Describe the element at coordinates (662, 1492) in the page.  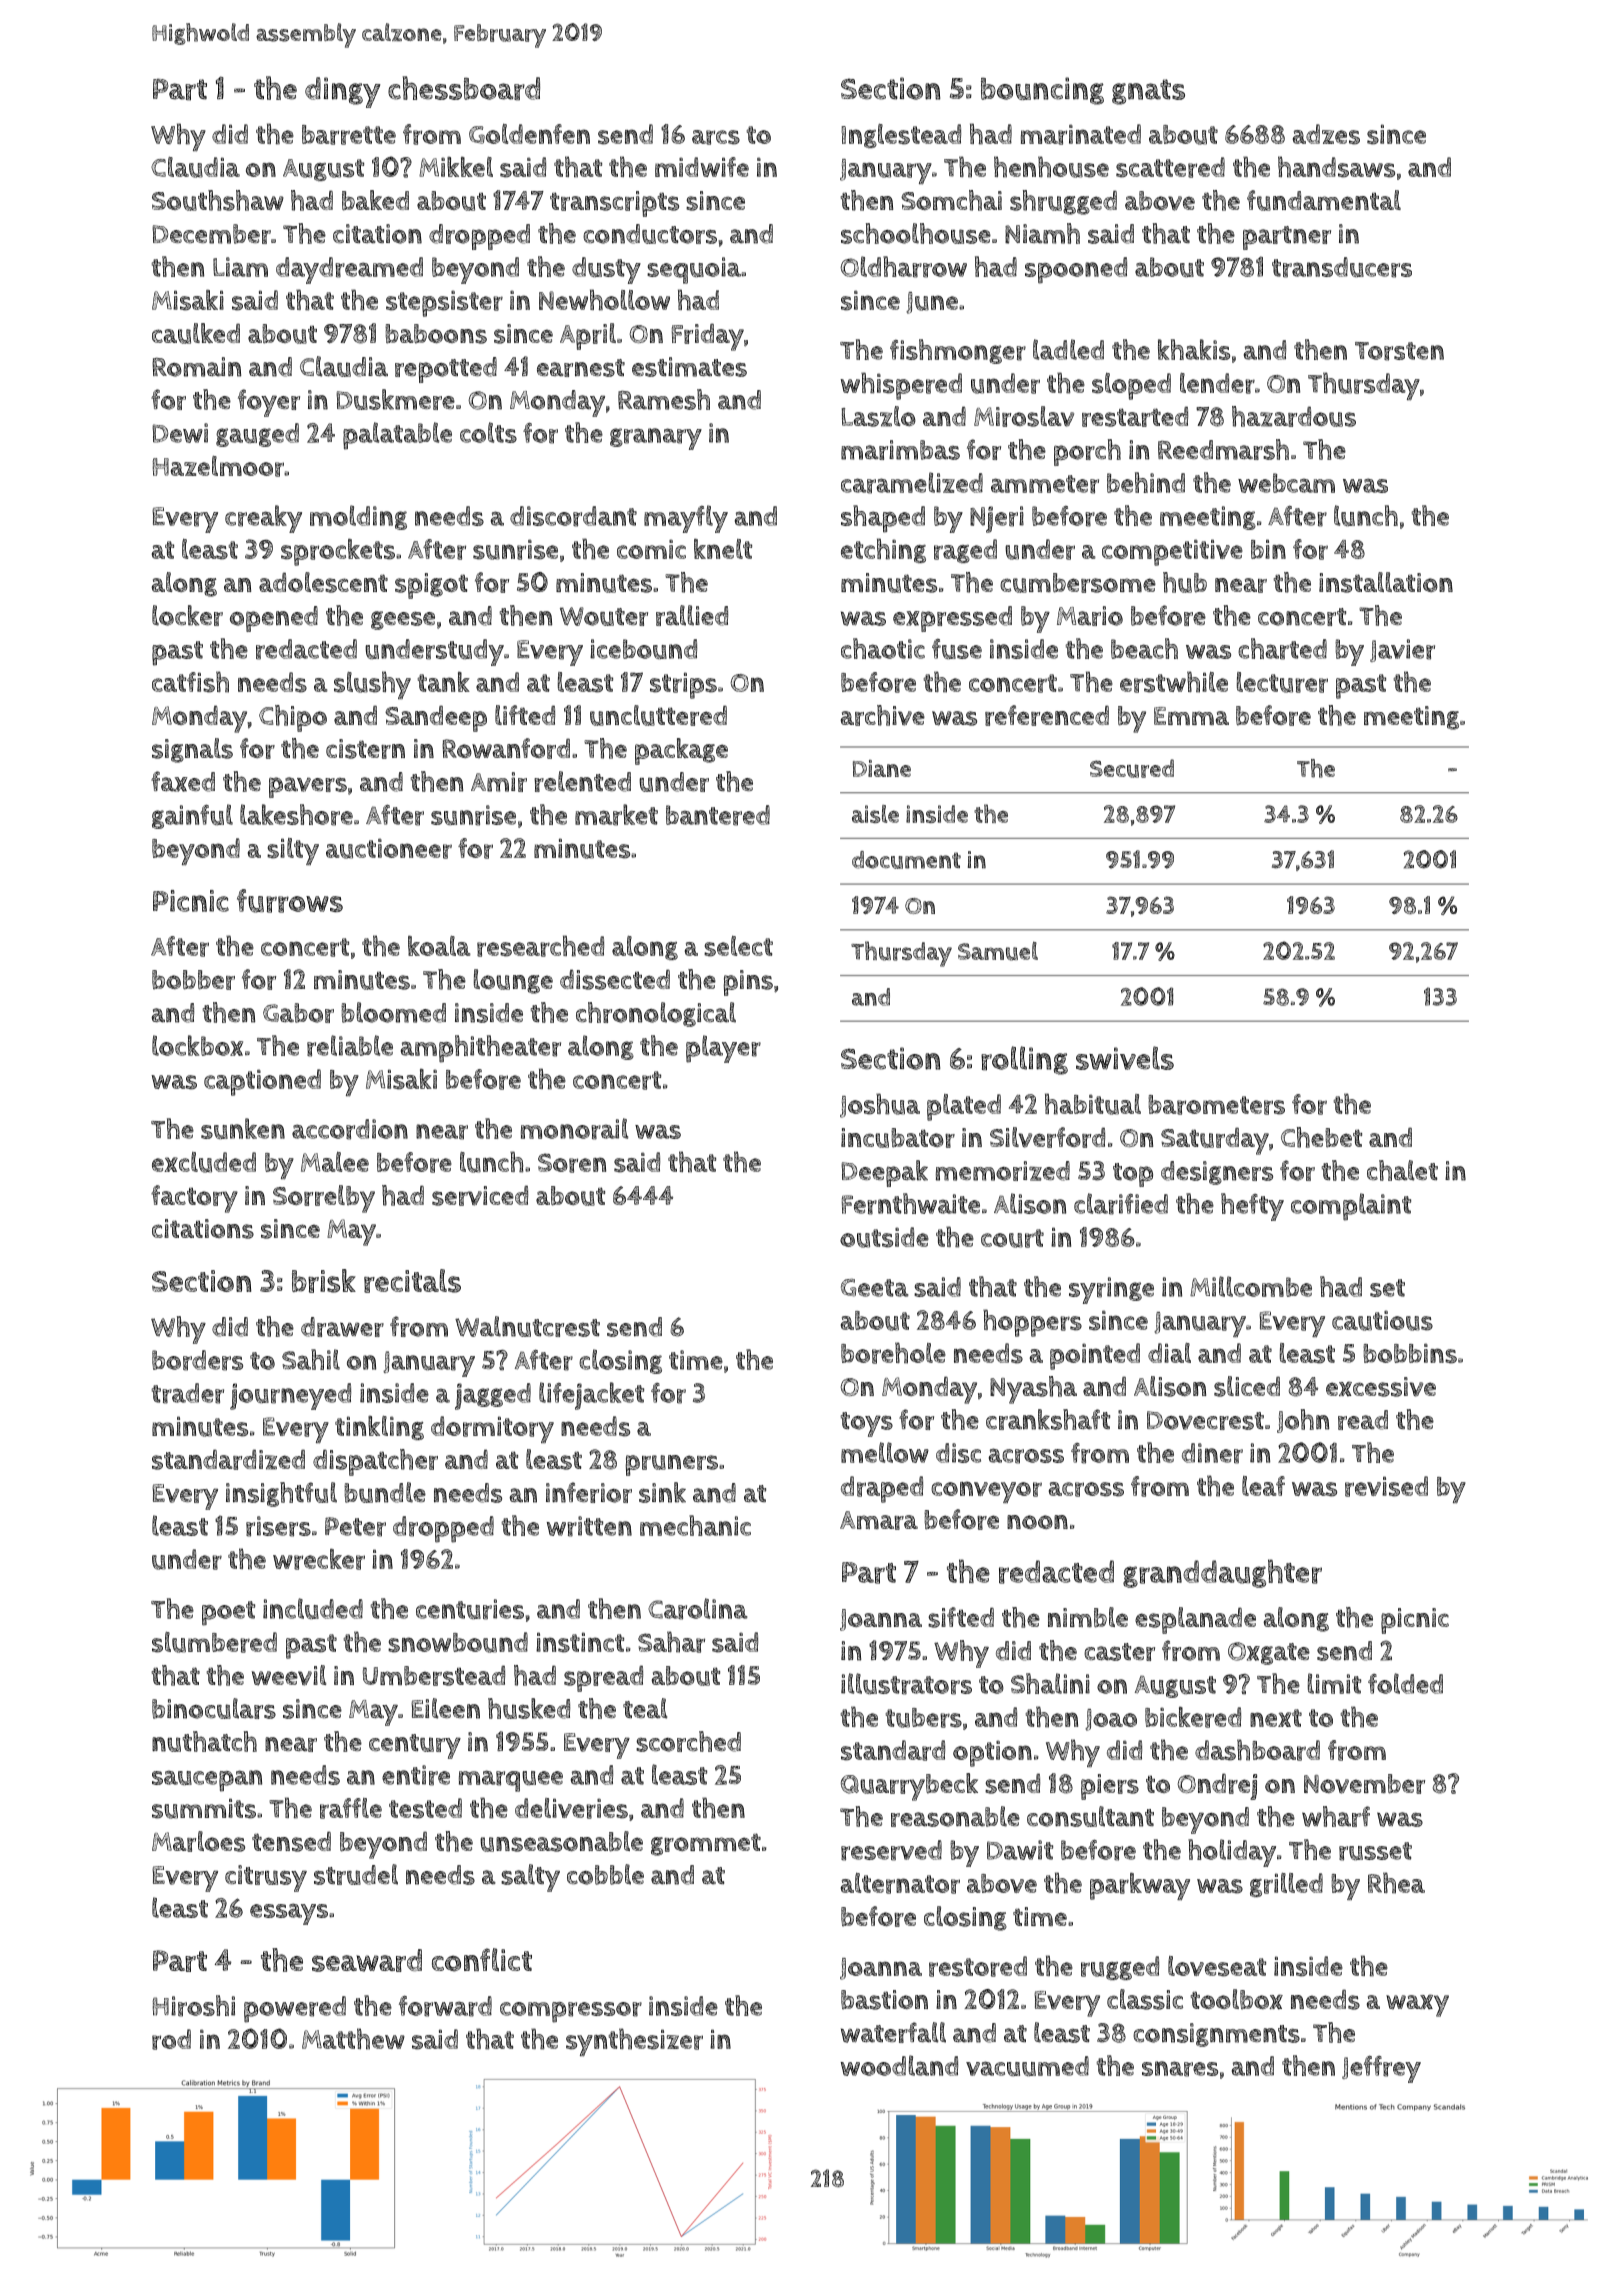
I see `sink` at that location.
